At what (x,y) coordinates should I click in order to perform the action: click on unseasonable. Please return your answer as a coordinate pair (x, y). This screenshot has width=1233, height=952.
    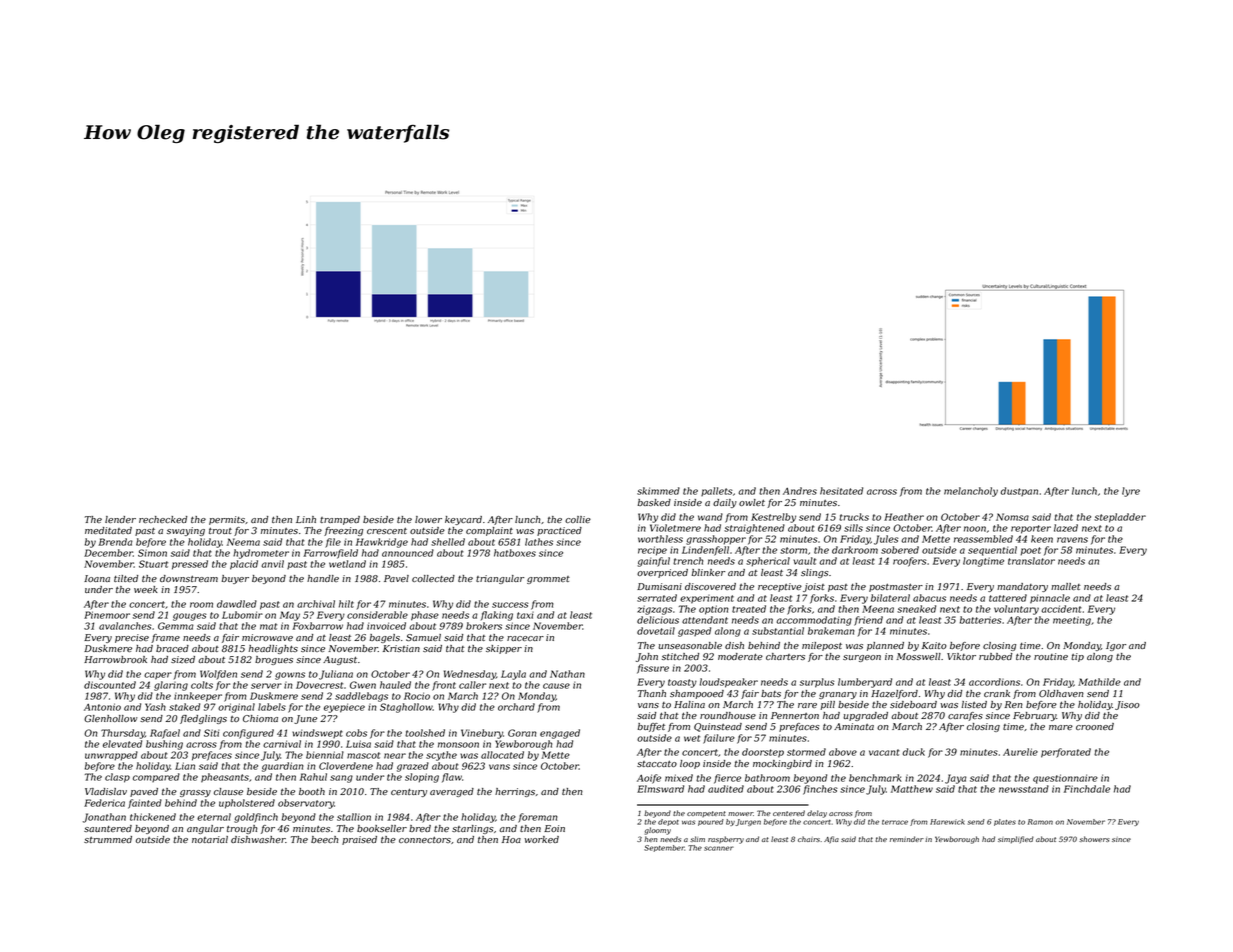
    Looking at the image, I should click on (690, 645).
